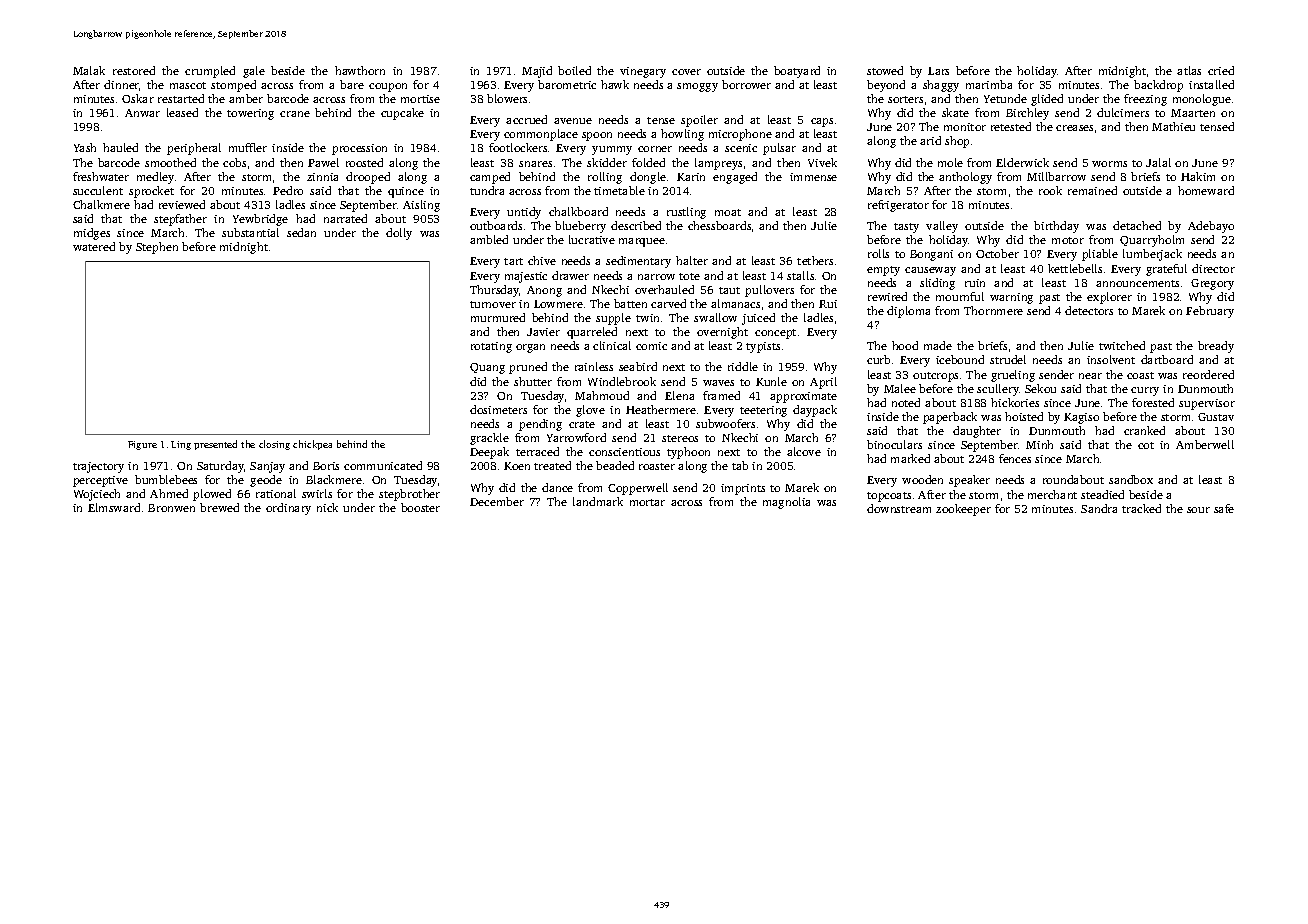 The image size is (1308, 924). Describe the element at coordinates (1221, 70) in the screenshot. I see `cried` at that location.
